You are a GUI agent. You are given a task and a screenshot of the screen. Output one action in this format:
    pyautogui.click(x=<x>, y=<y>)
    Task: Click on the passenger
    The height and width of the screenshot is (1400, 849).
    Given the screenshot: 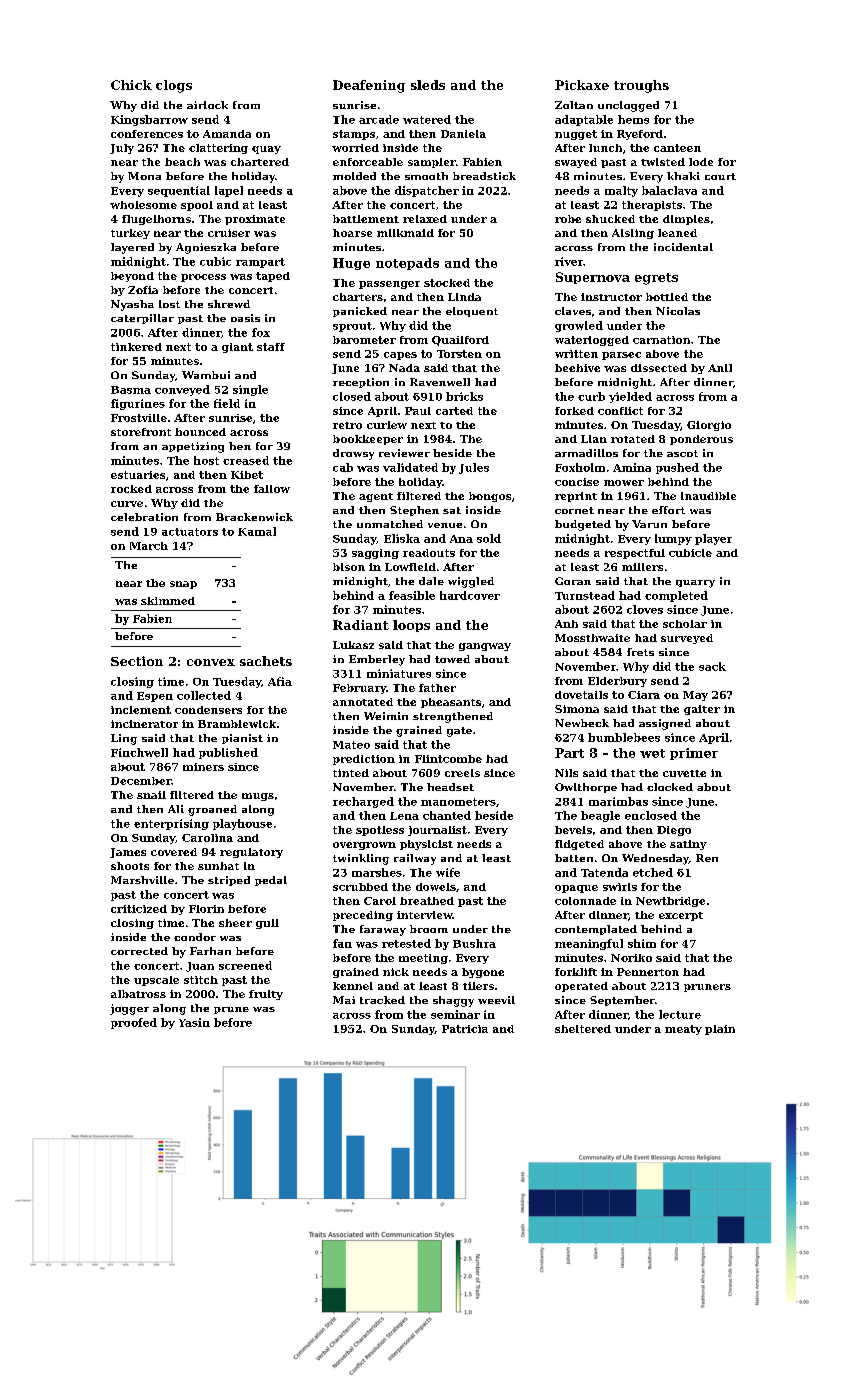 What is the action you would take?
    pyautogui.click(x=389, y=285)
